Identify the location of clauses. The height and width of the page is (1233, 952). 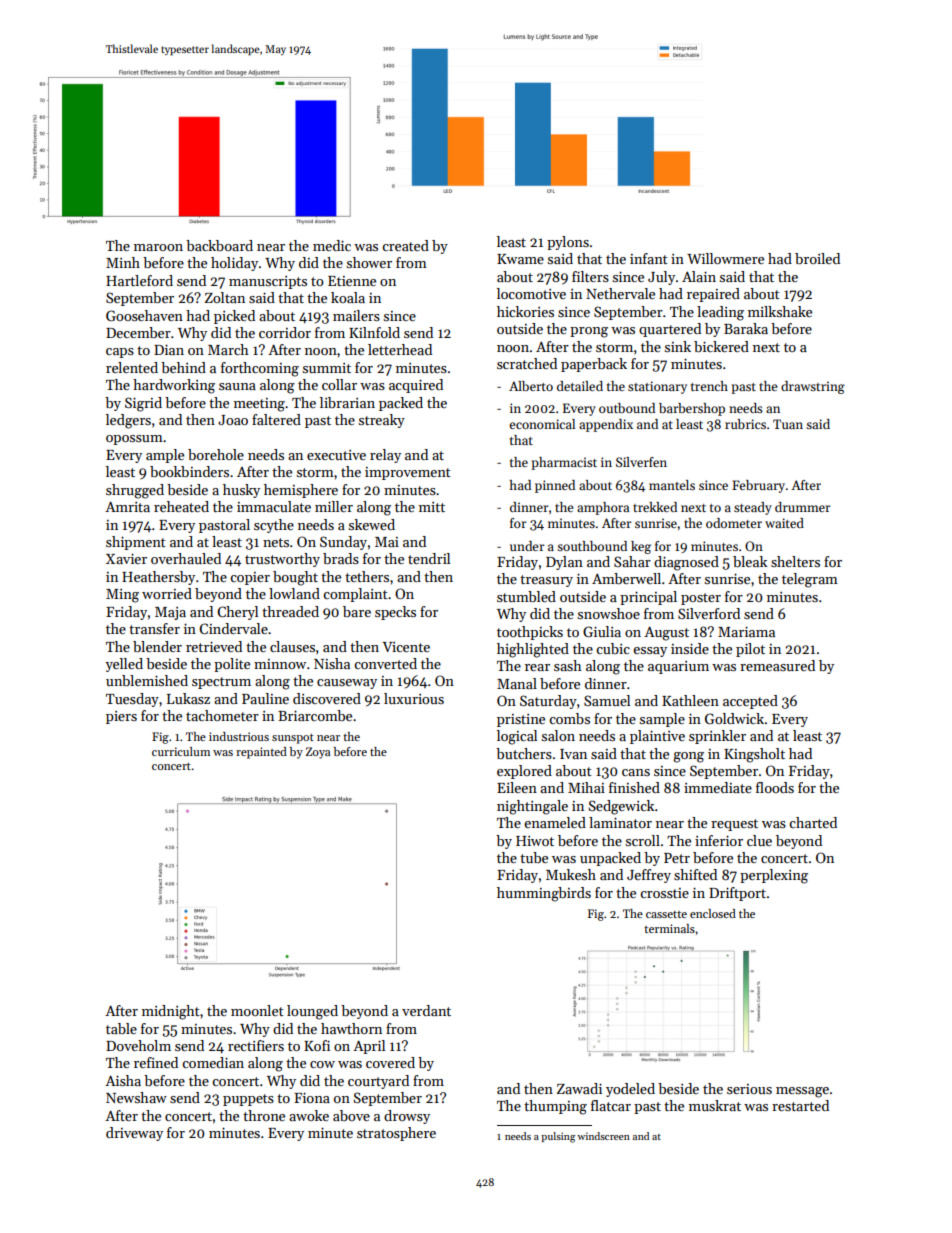
(292, 646).
